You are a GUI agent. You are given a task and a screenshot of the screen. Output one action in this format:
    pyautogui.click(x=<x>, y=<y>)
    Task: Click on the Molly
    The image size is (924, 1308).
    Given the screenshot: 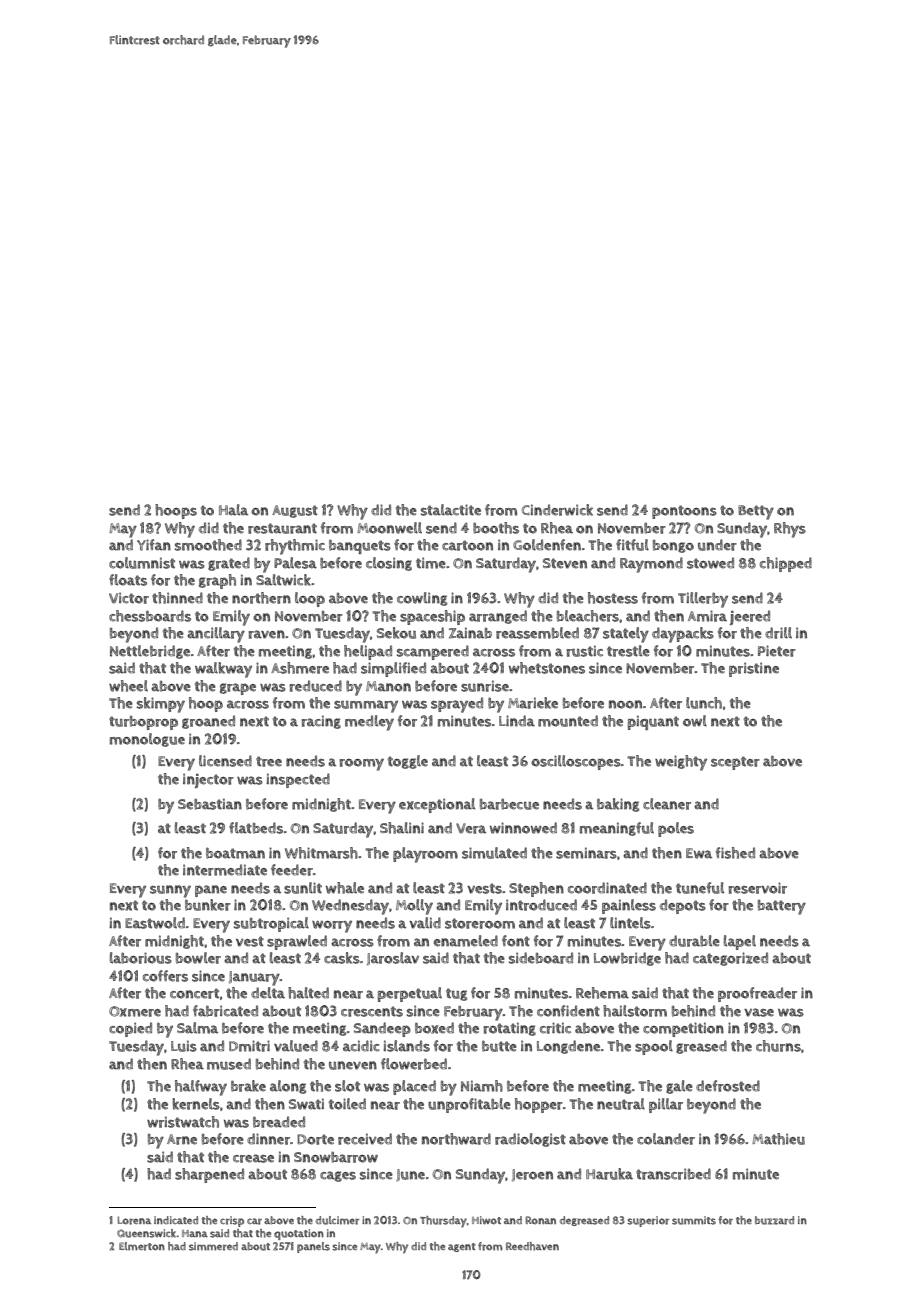 What is the action you would take?
    pyautogui.click(x=414, y=907)
